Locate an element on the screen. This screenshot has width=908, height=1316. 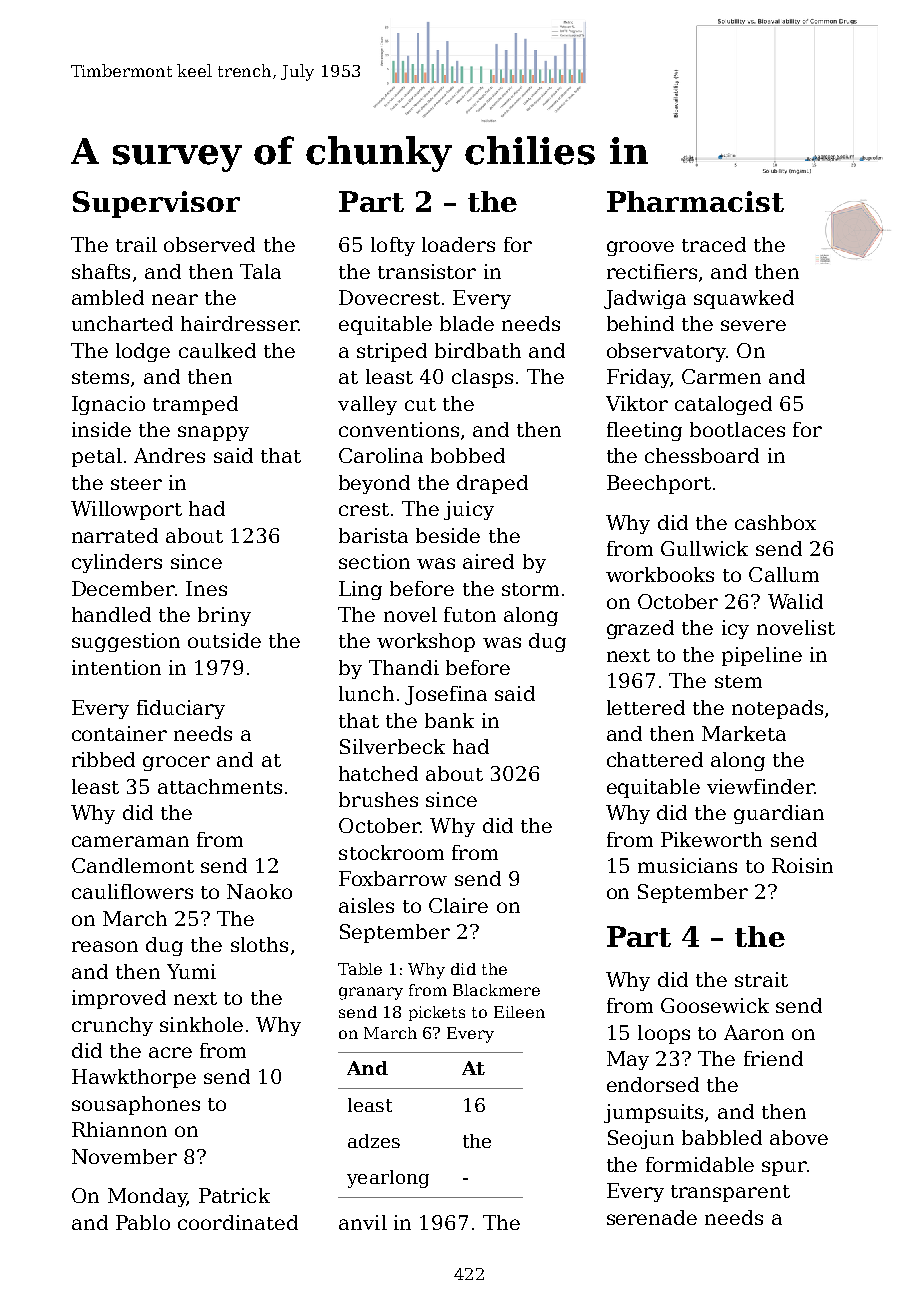
grazed is located at coordinates (640, 629).
